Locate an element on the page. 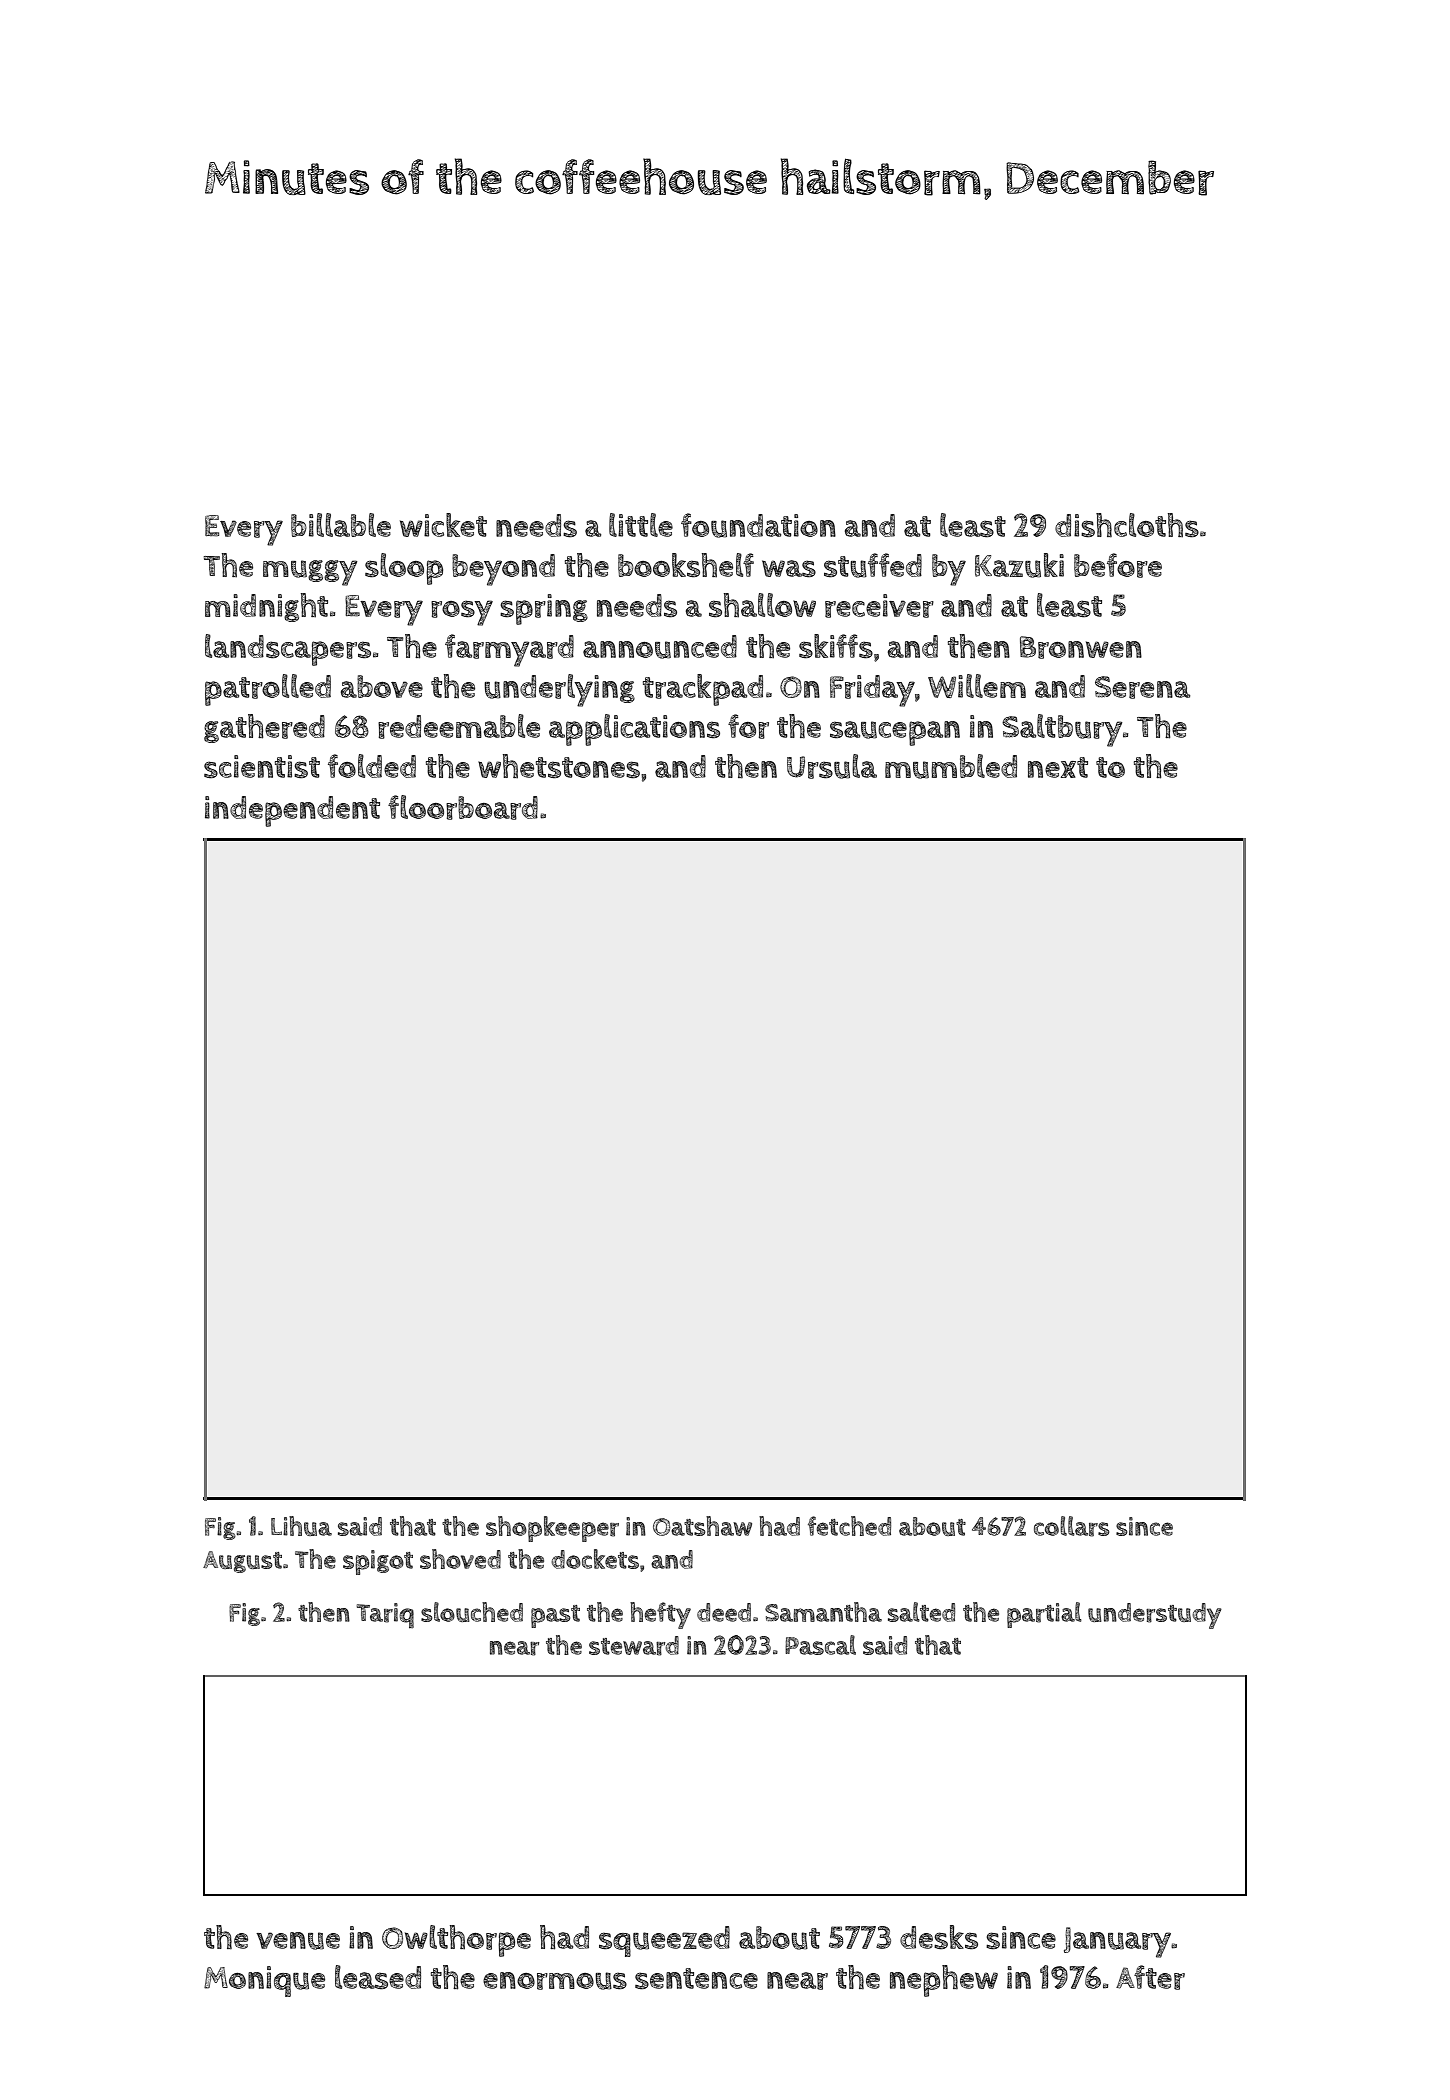  above is located at coordinates (381, 686).
